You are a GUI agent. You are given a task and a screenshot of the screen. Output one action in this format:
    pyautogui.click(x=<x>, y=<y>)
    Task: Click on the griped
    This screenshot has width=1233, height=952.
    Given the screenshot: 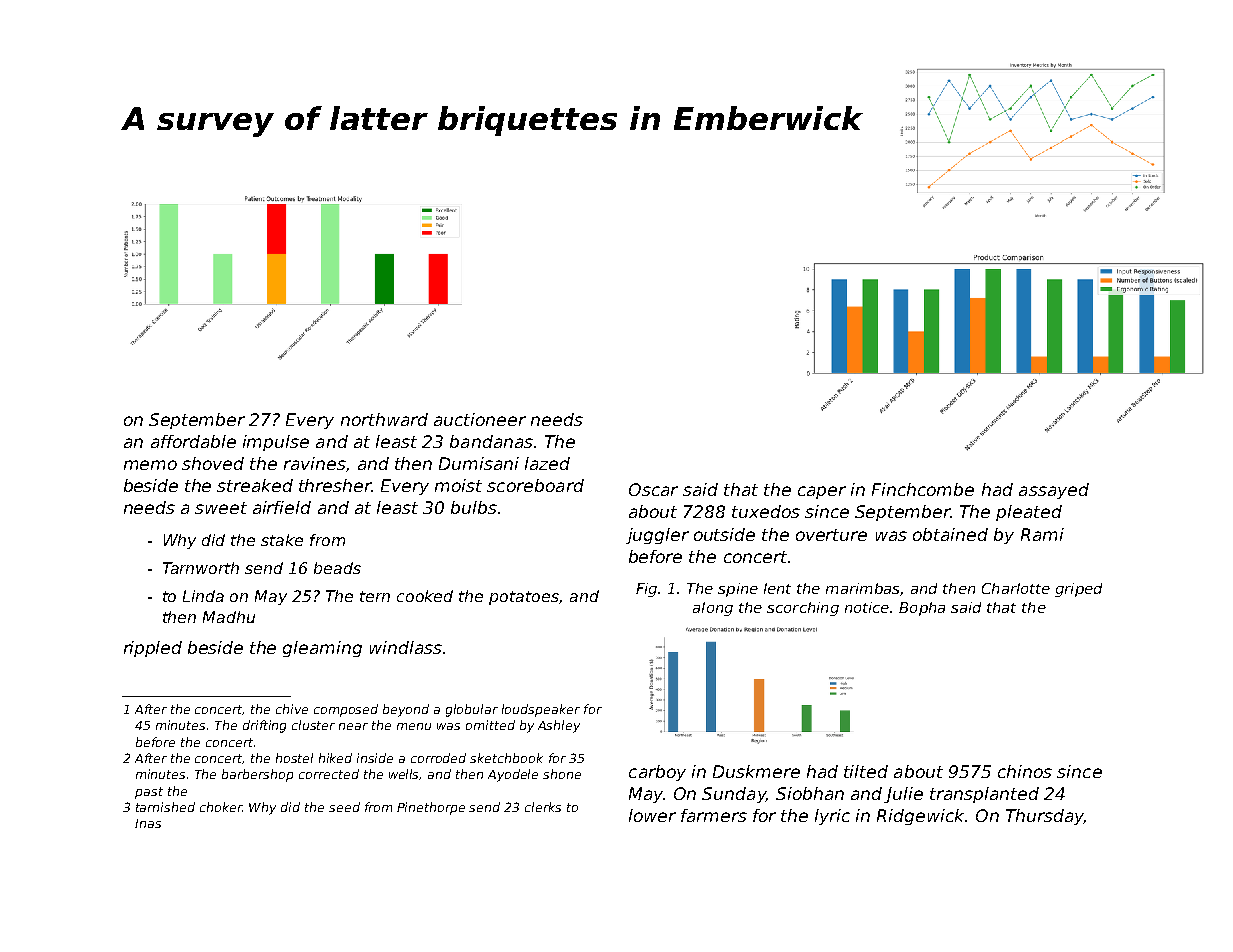 What is the action you would take?
    pyautogui.click(x=1078, y=590)
